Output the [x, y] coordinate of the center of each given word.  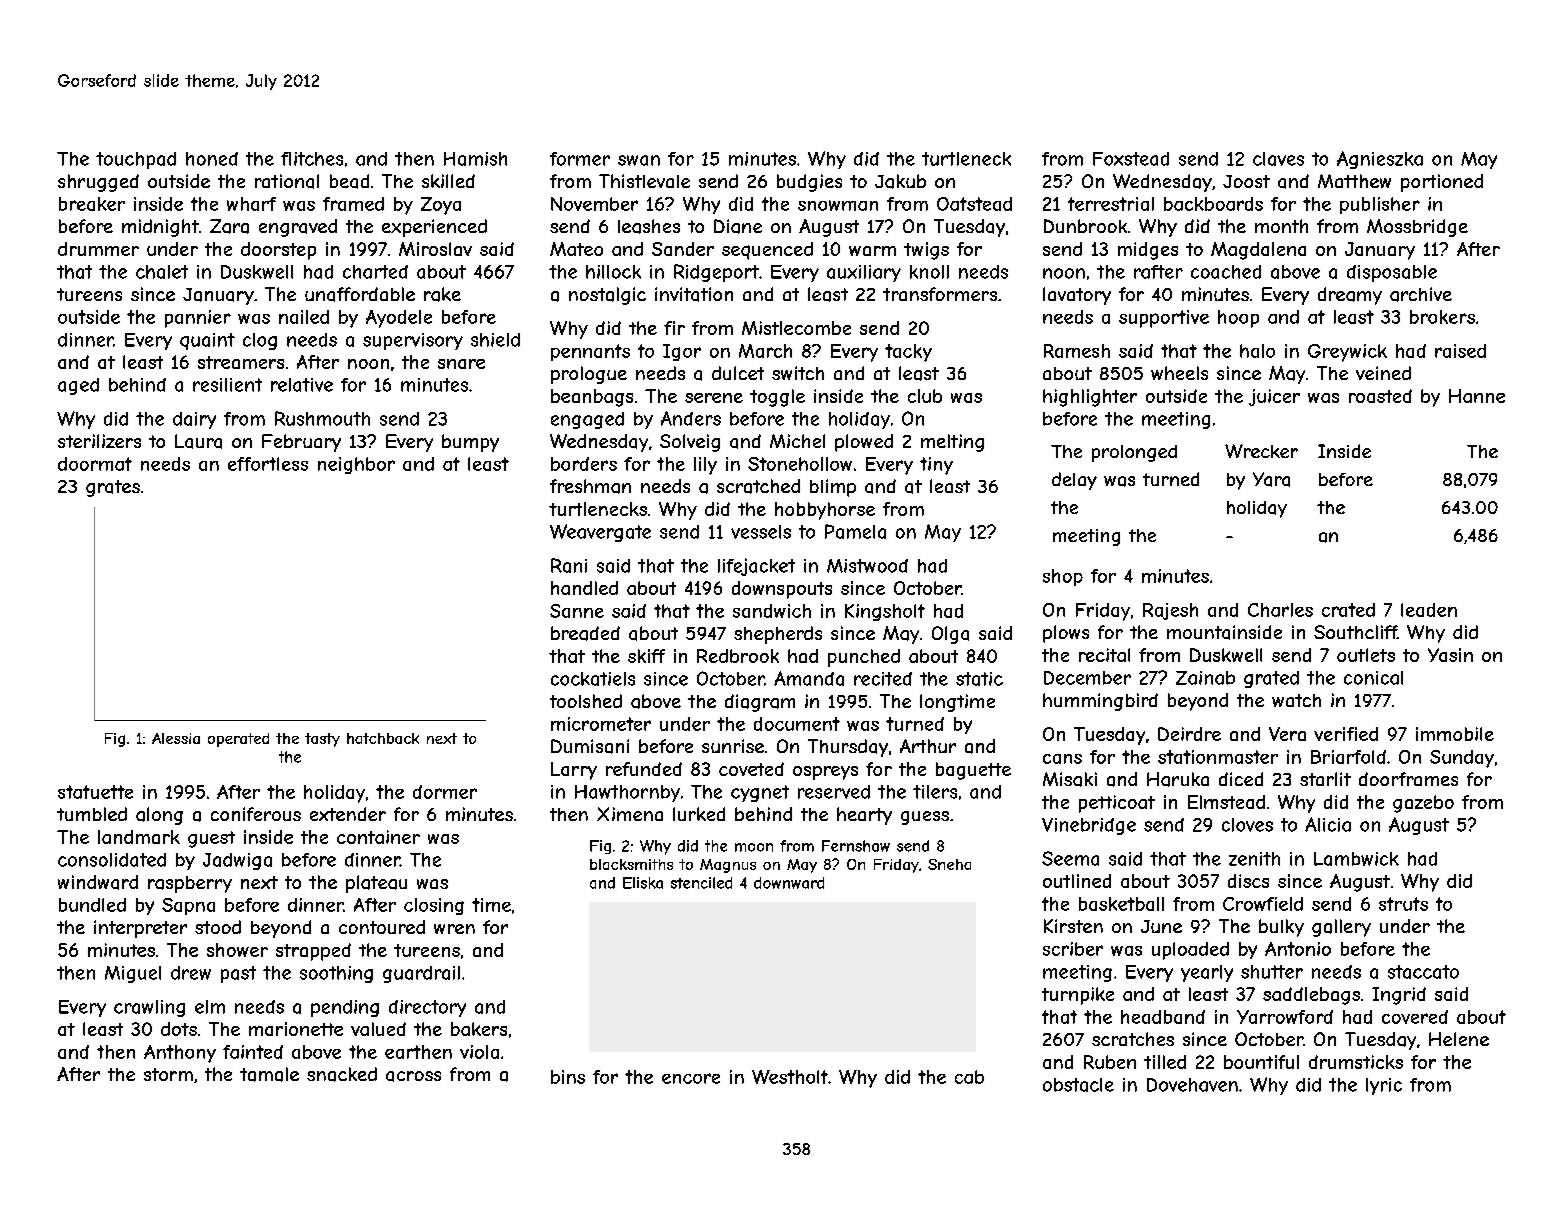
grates [113, 488]
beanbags [592, 398]
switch [798, 373]
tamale [269, 1074]
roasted [1380, 396]
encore [691, 1078]
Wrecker [1261, 451]
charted [375, 272]
